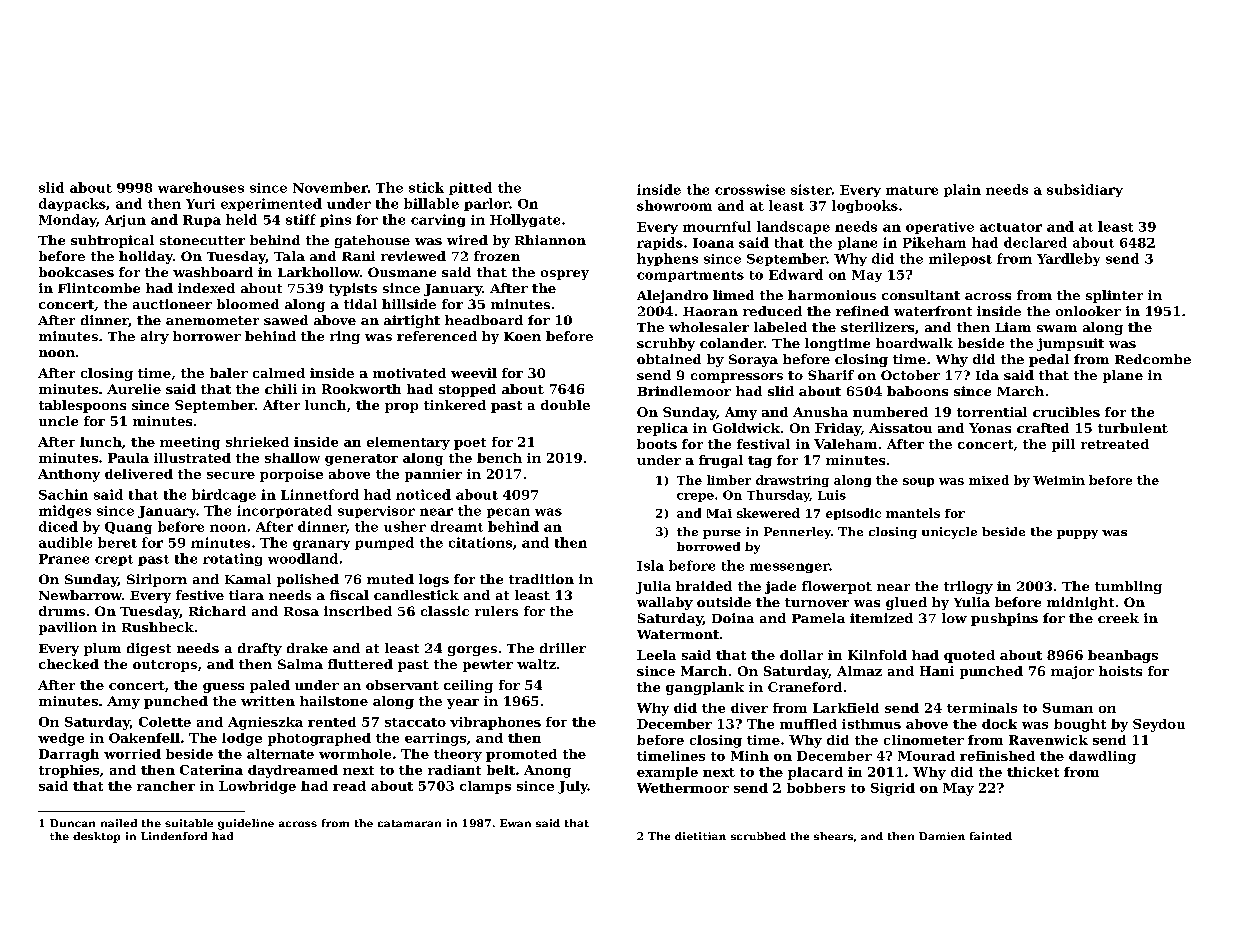 The height and width of the document is (952, 1233). What do you see at coordinates (750, 189) in the document?
I see `crosswise` at bounding box center [750, 189].
